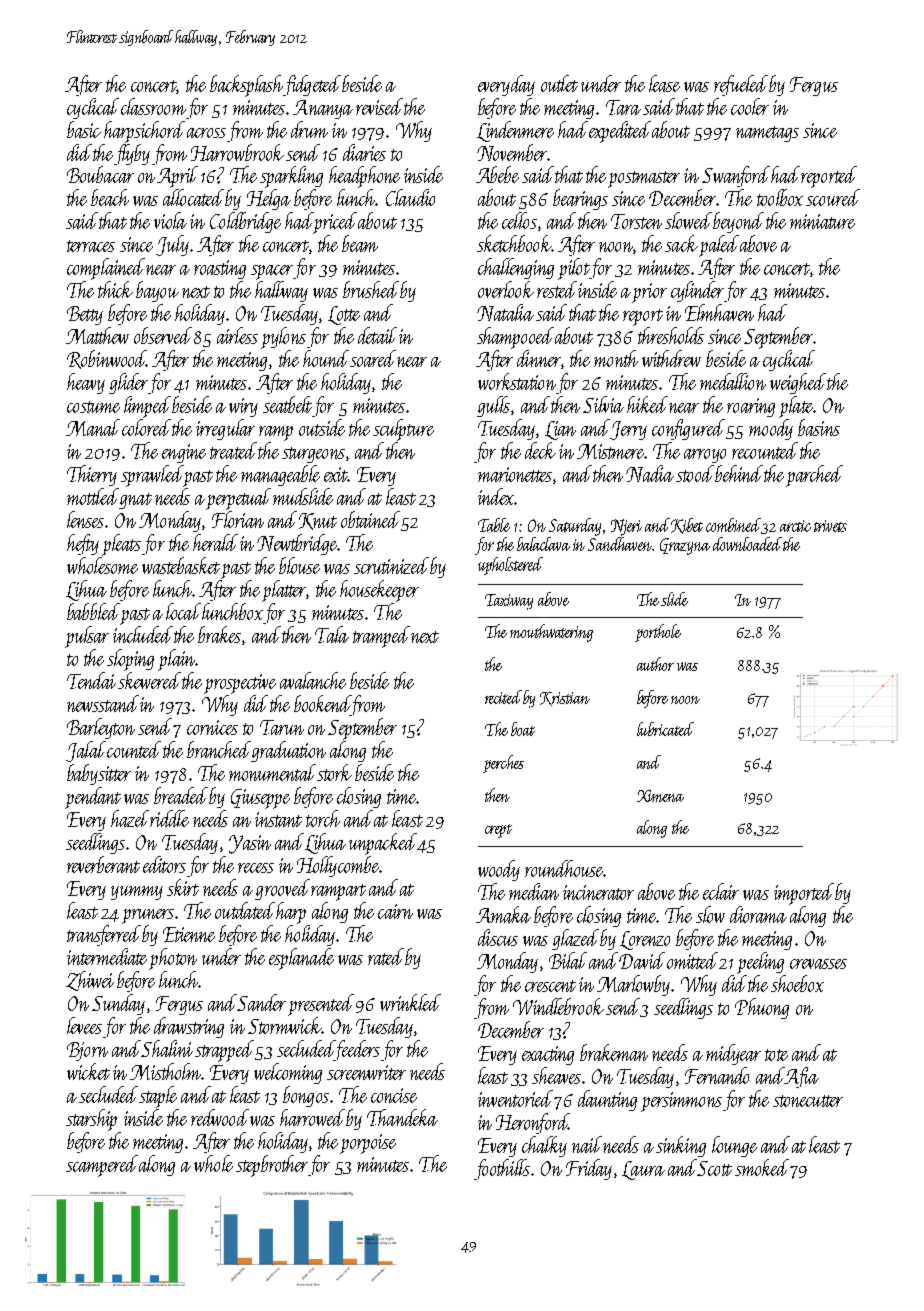 The height and width of the screenshot is (1311, 924). What do you see at coordinates (297, 544) in the screenshot?
I see `Newtbridge` at bounding box center [297, 544].
